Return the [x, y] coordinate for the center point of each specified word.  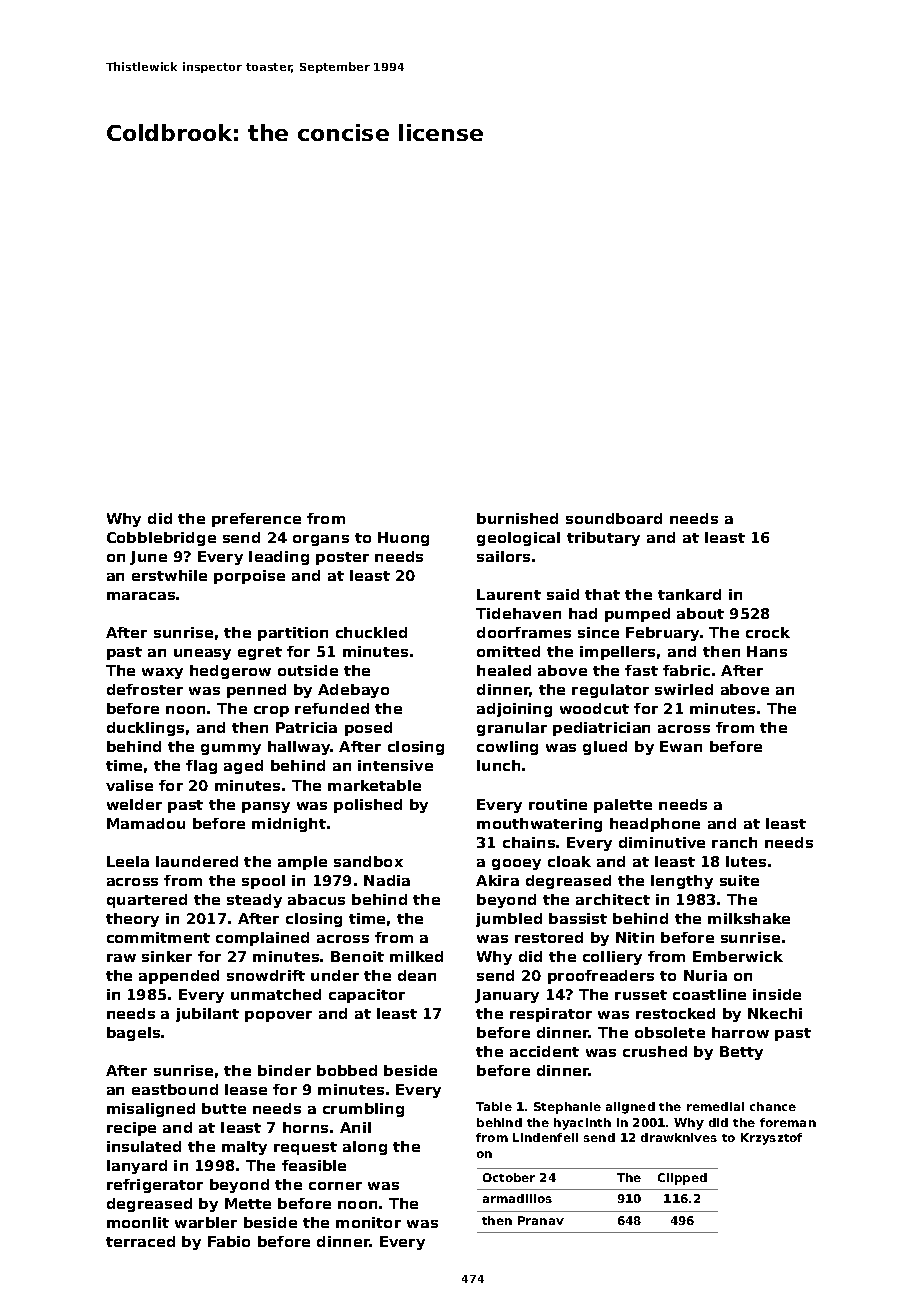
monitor [368, 1222]
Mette [248, 1203]
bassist [578, 918]
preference [256, 520]
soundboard [614, 518]
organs [321, 540]
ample [302, 863]
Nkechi [775, 1013]
